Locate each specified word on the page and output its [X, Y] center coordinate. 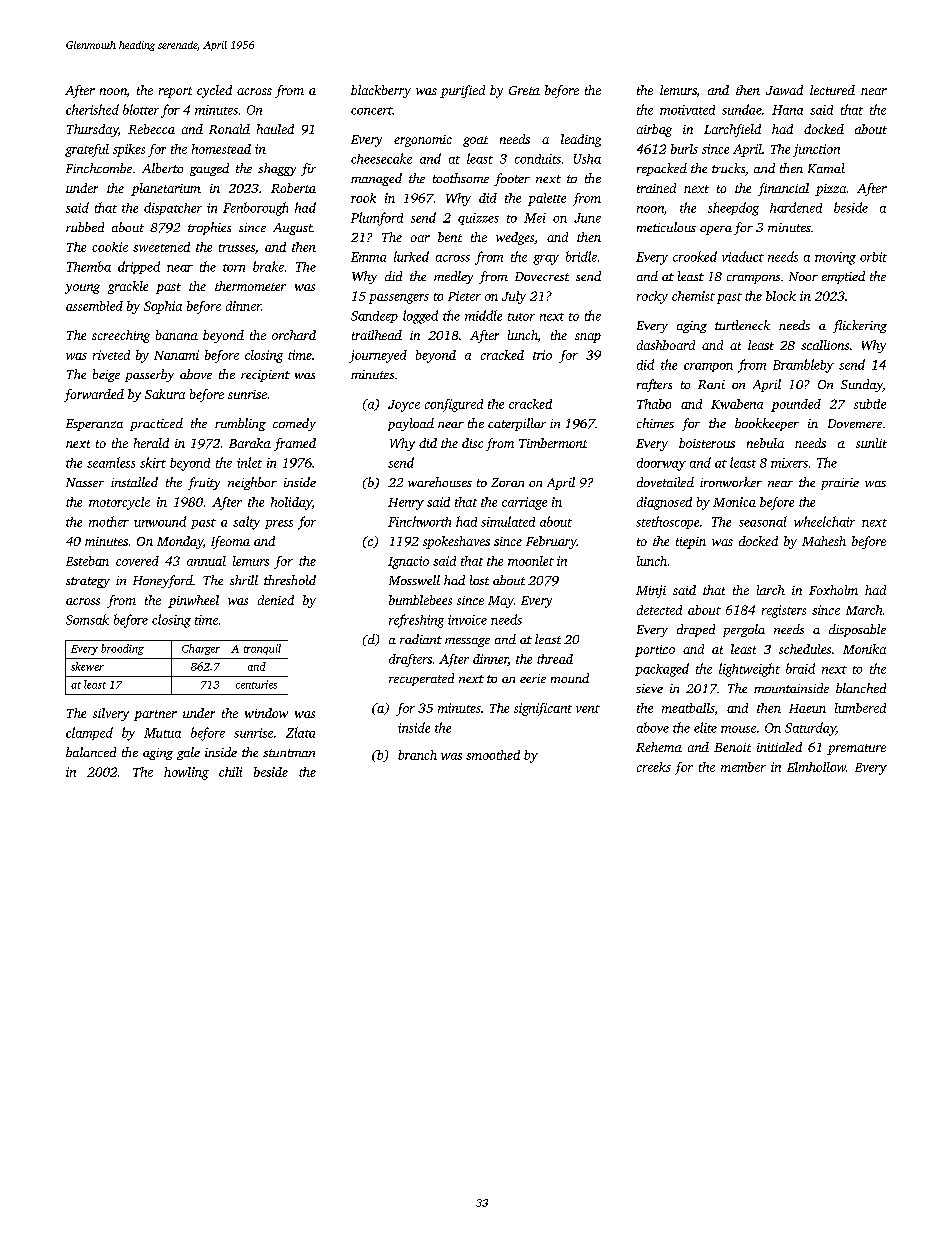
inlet [249, 462]
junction [816, 150]
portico [655, 651]
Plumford [377, 219]
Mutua [162, 733]
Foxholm [833, 590]
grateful [87, 150]
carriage [524, 503]
